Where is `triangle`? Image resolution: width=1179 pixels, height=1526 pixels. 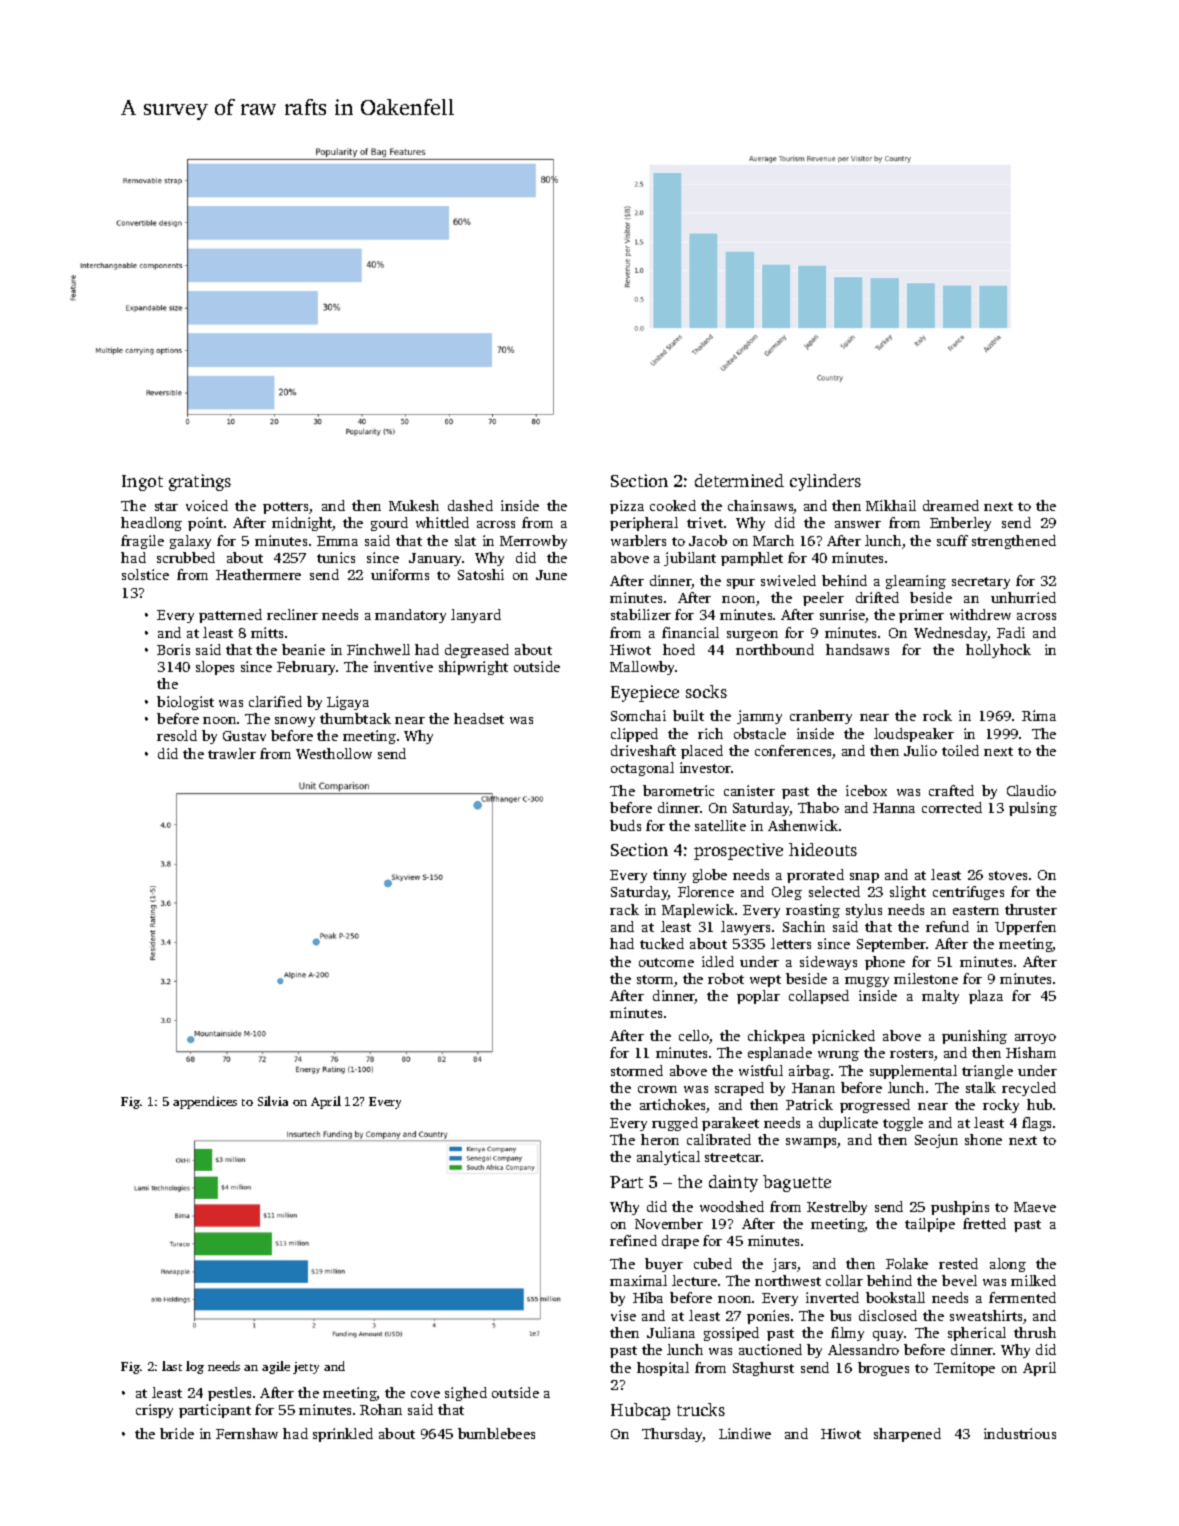
triangle is located at coordinates (987, 1072).
